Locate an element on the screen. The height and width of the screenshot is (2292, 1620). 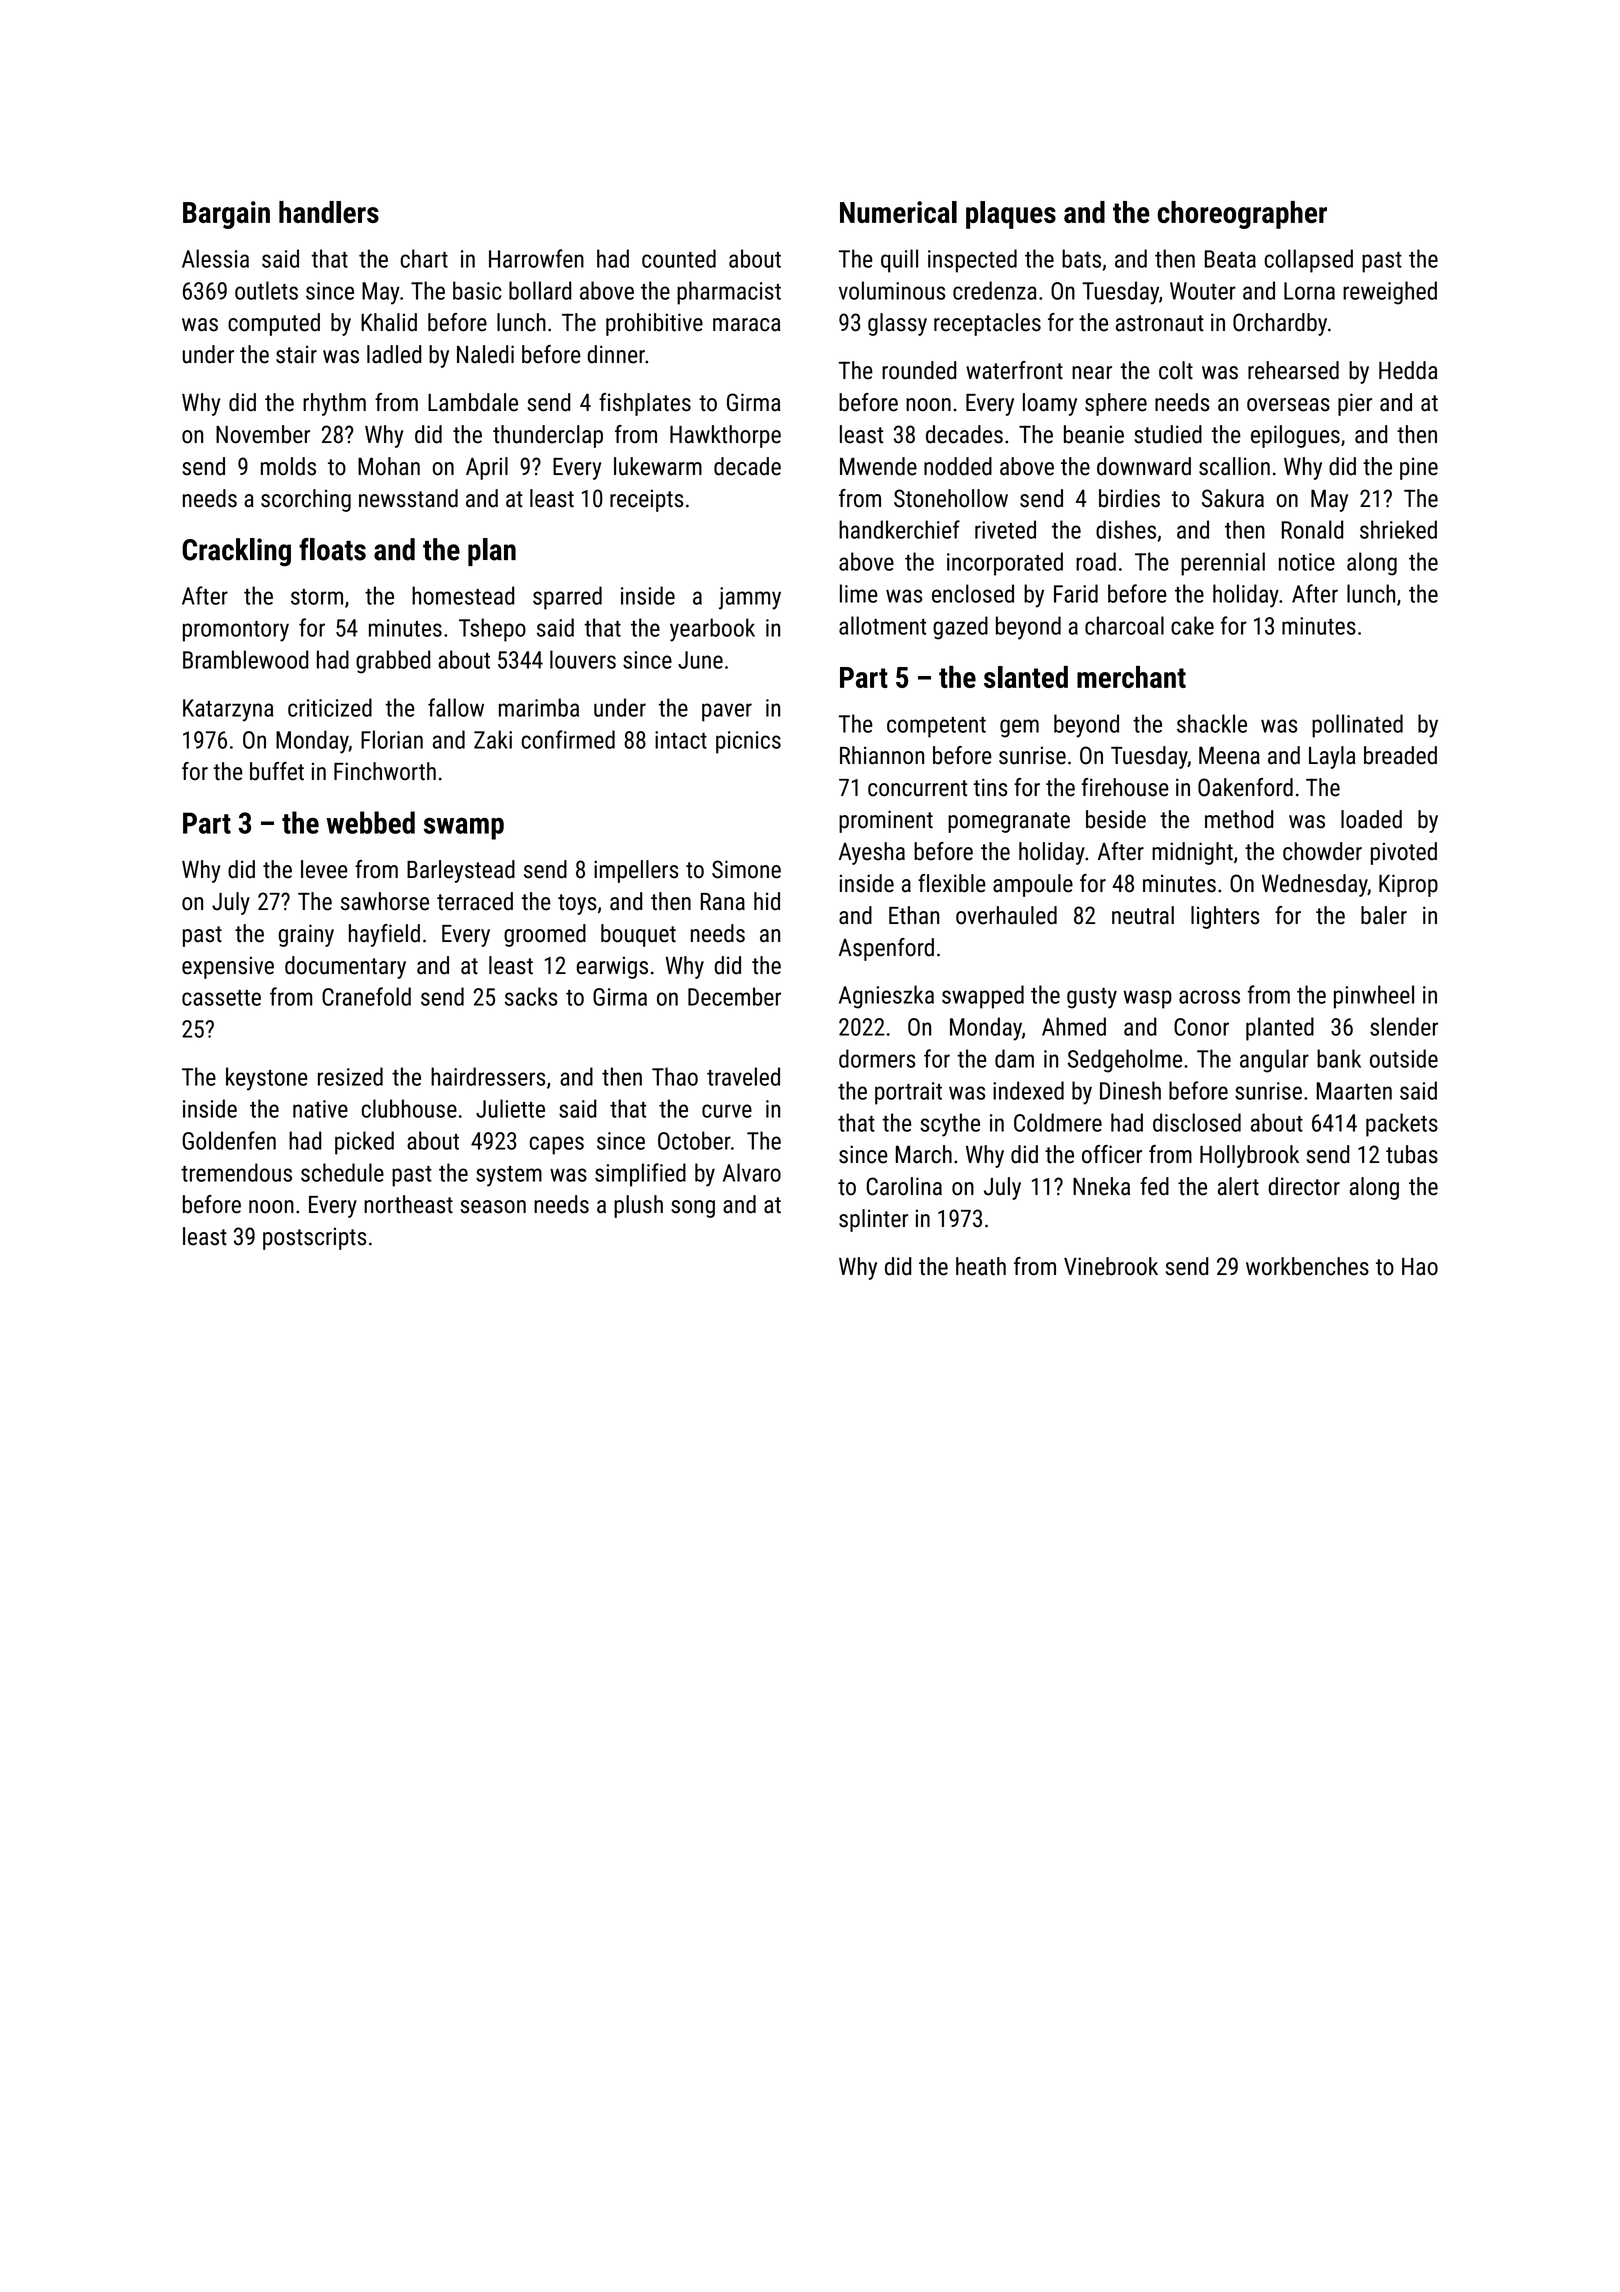
splinter is located at coordinates (873, 1220).
